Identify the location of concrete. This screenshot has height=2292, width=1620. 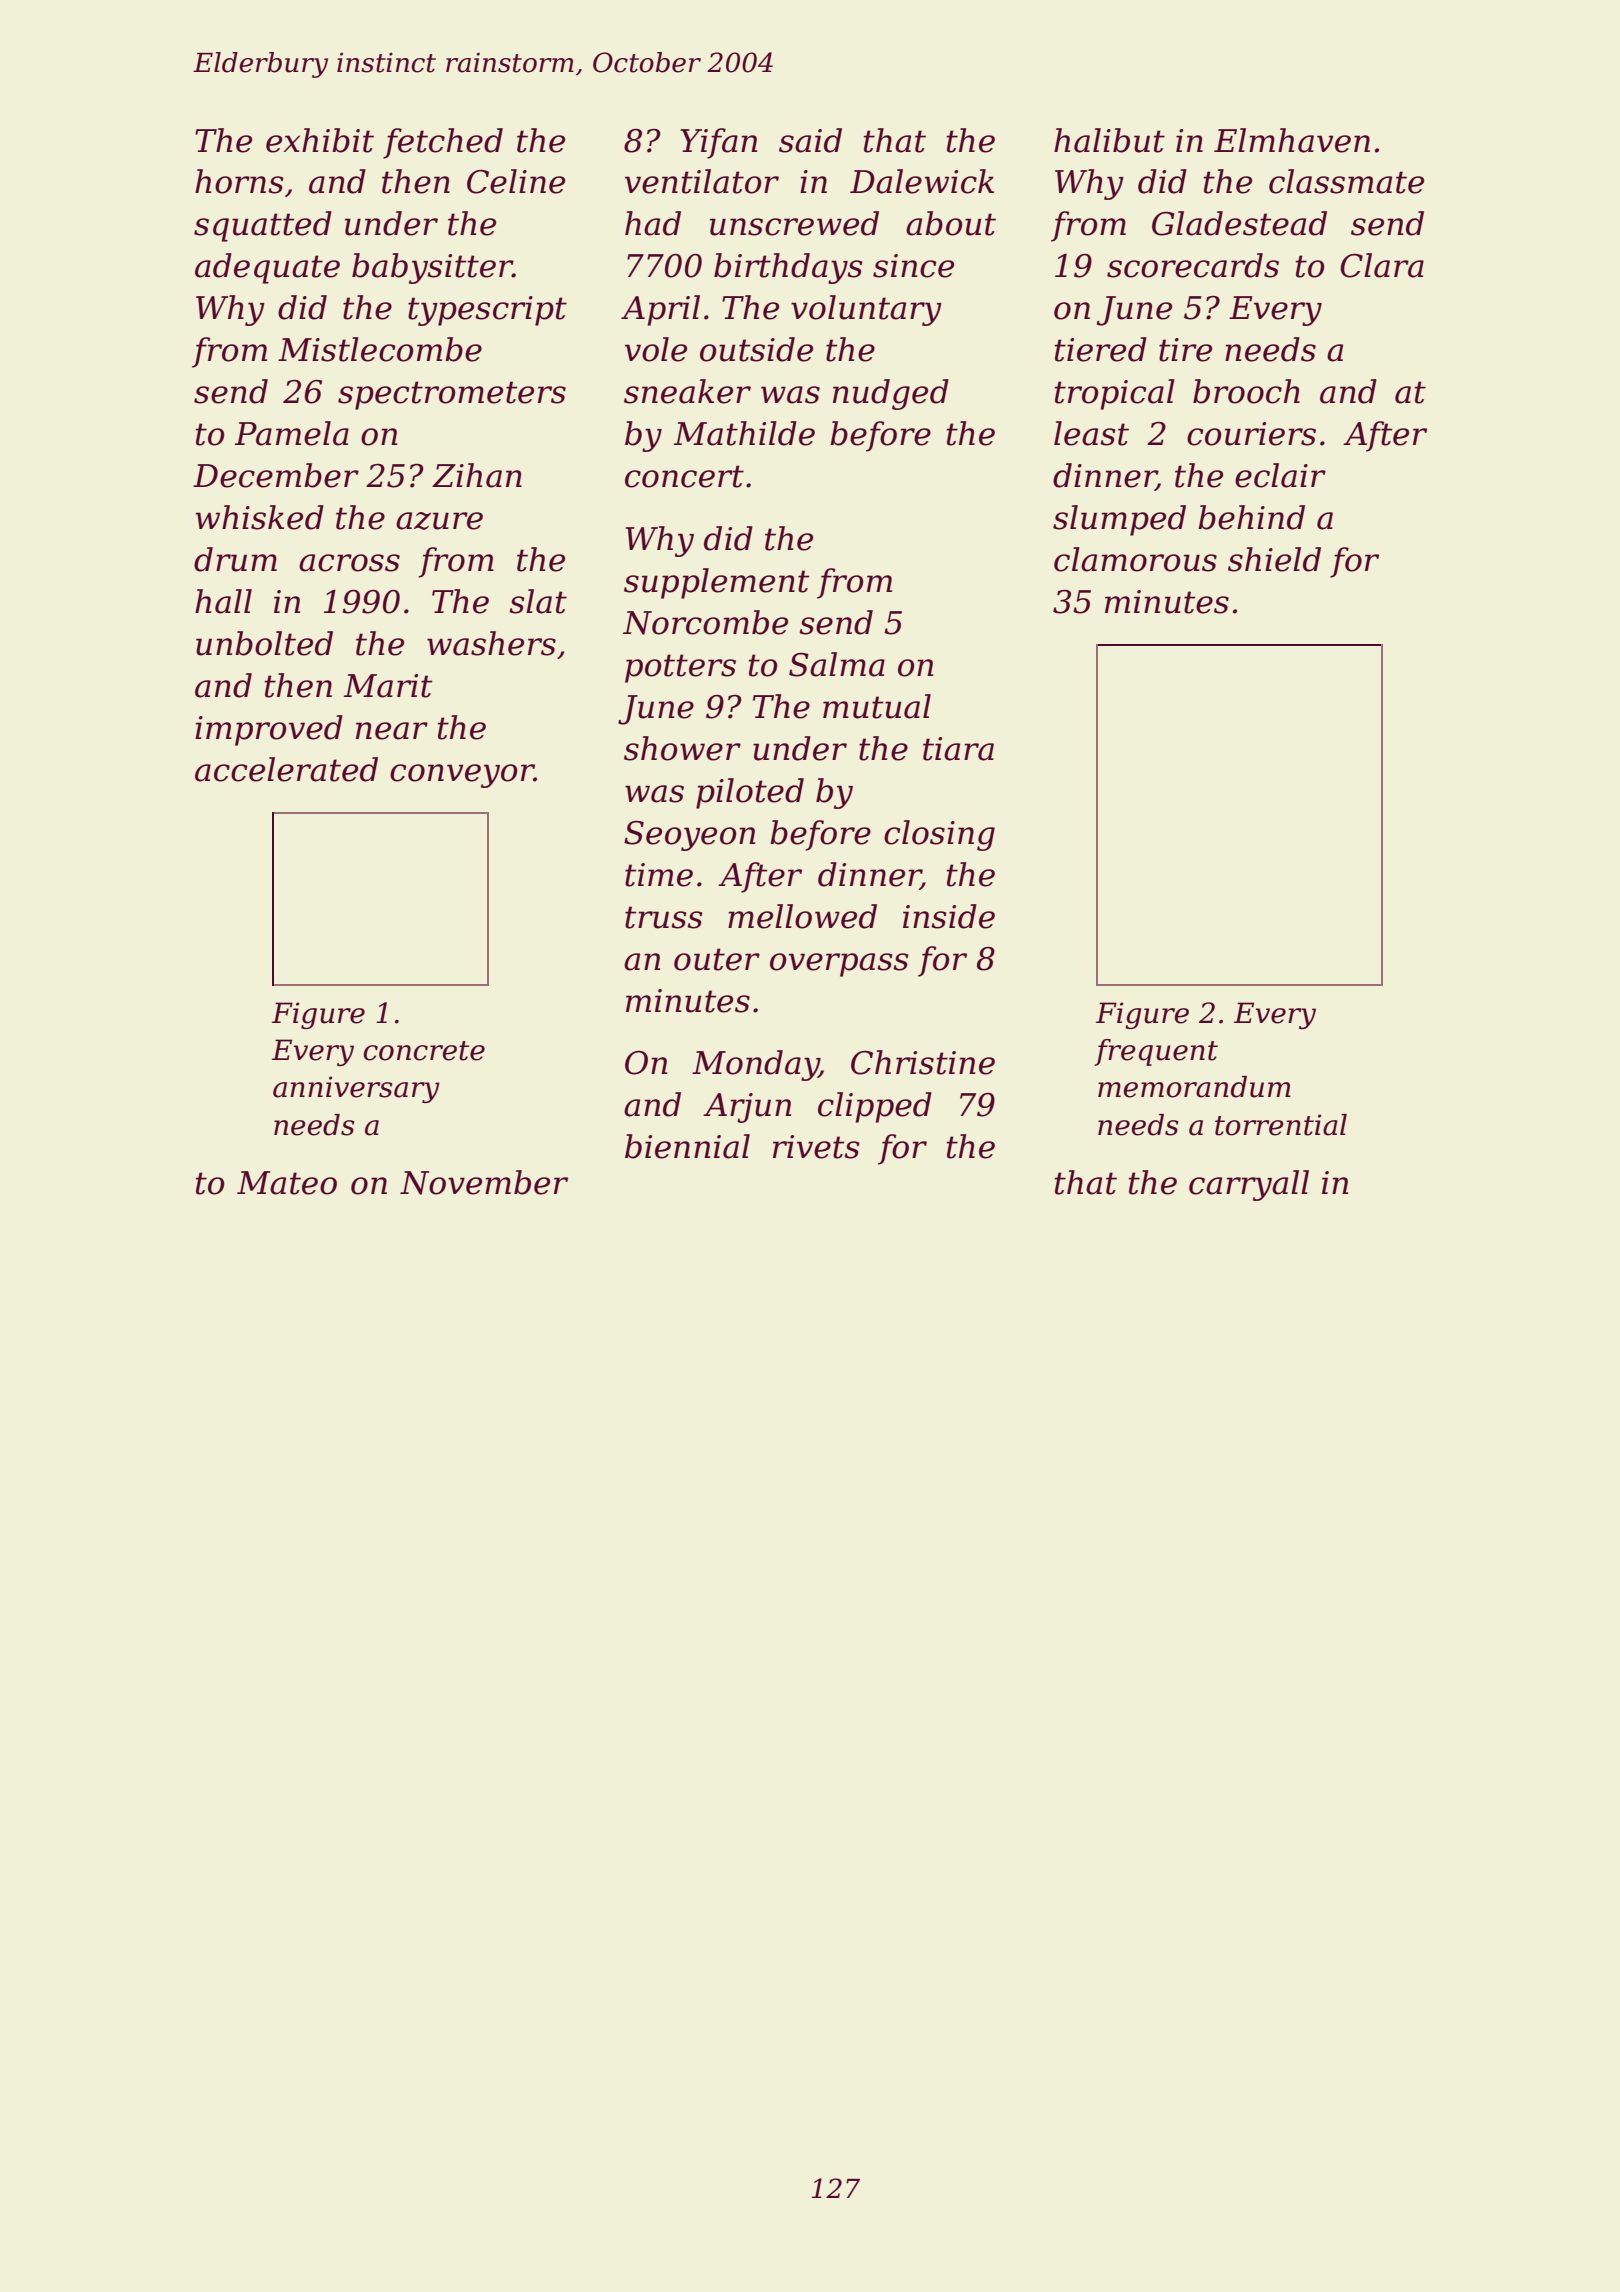
(424, 1051).
